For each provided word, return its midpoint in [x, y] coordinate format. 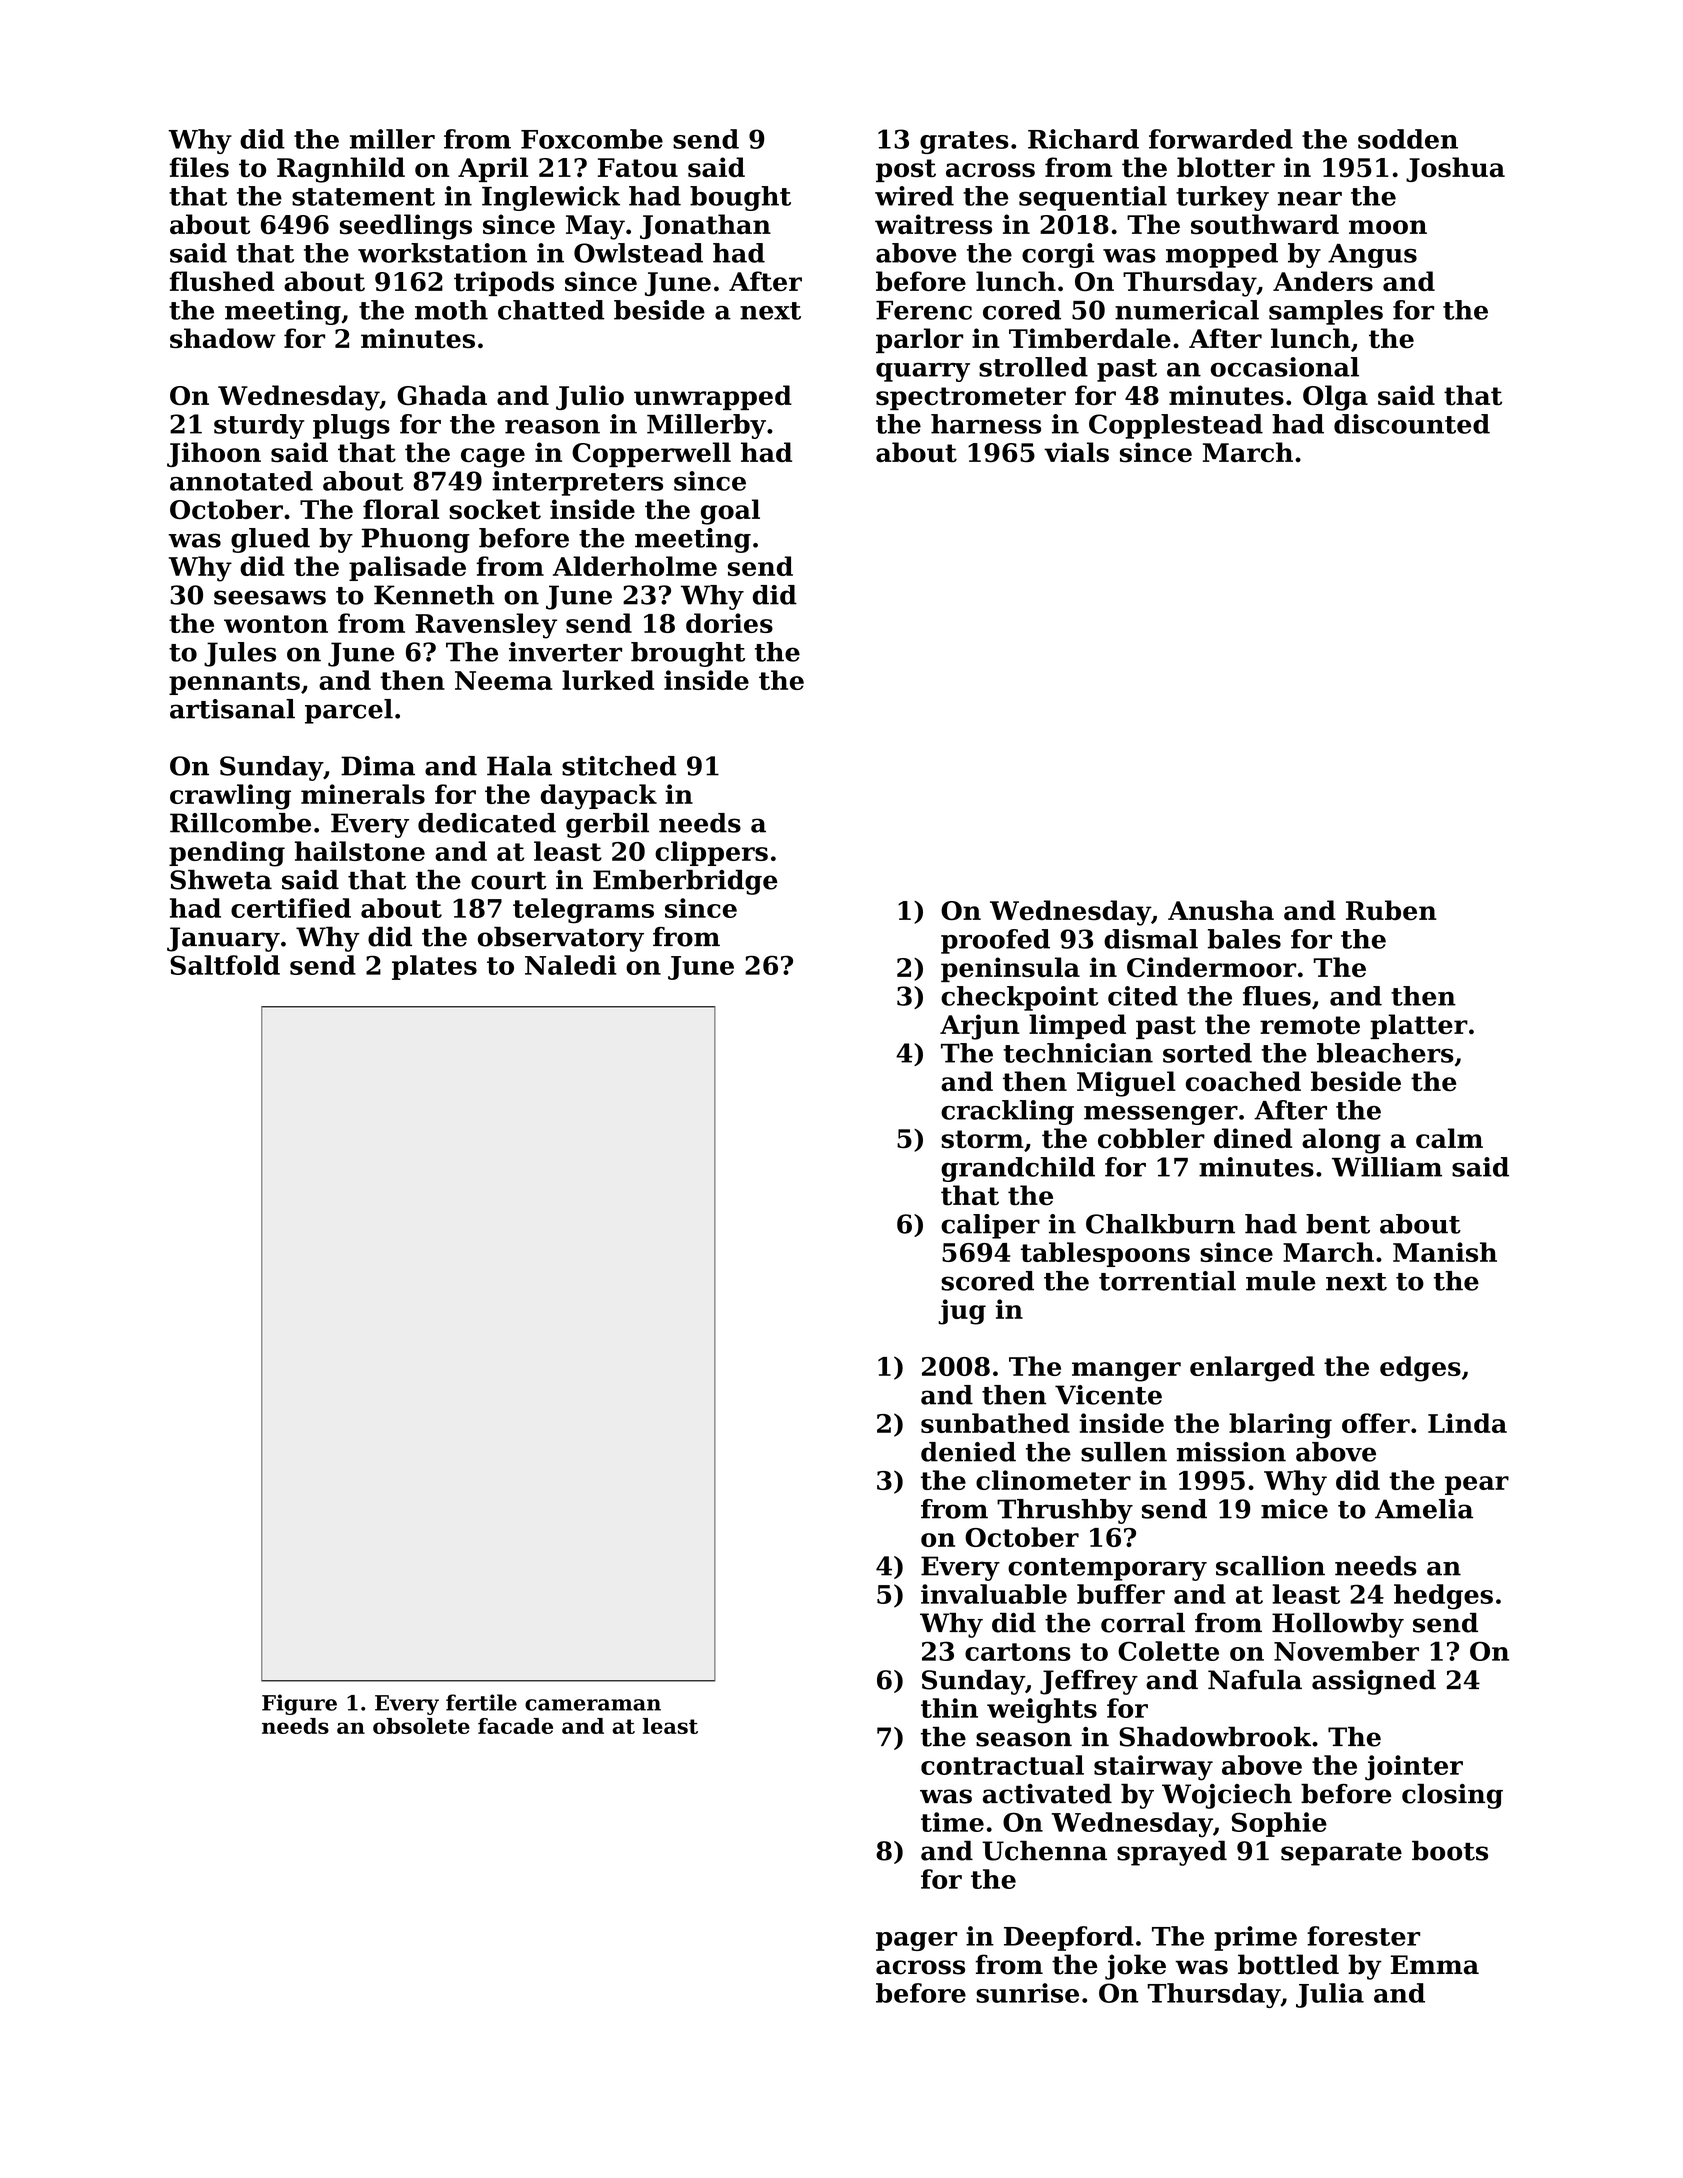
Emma [1435, 1965]
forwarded [1221, 139]
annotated [241, 481]
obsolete [421, 1726]
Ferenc [924, 310]
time [952, 1822]
